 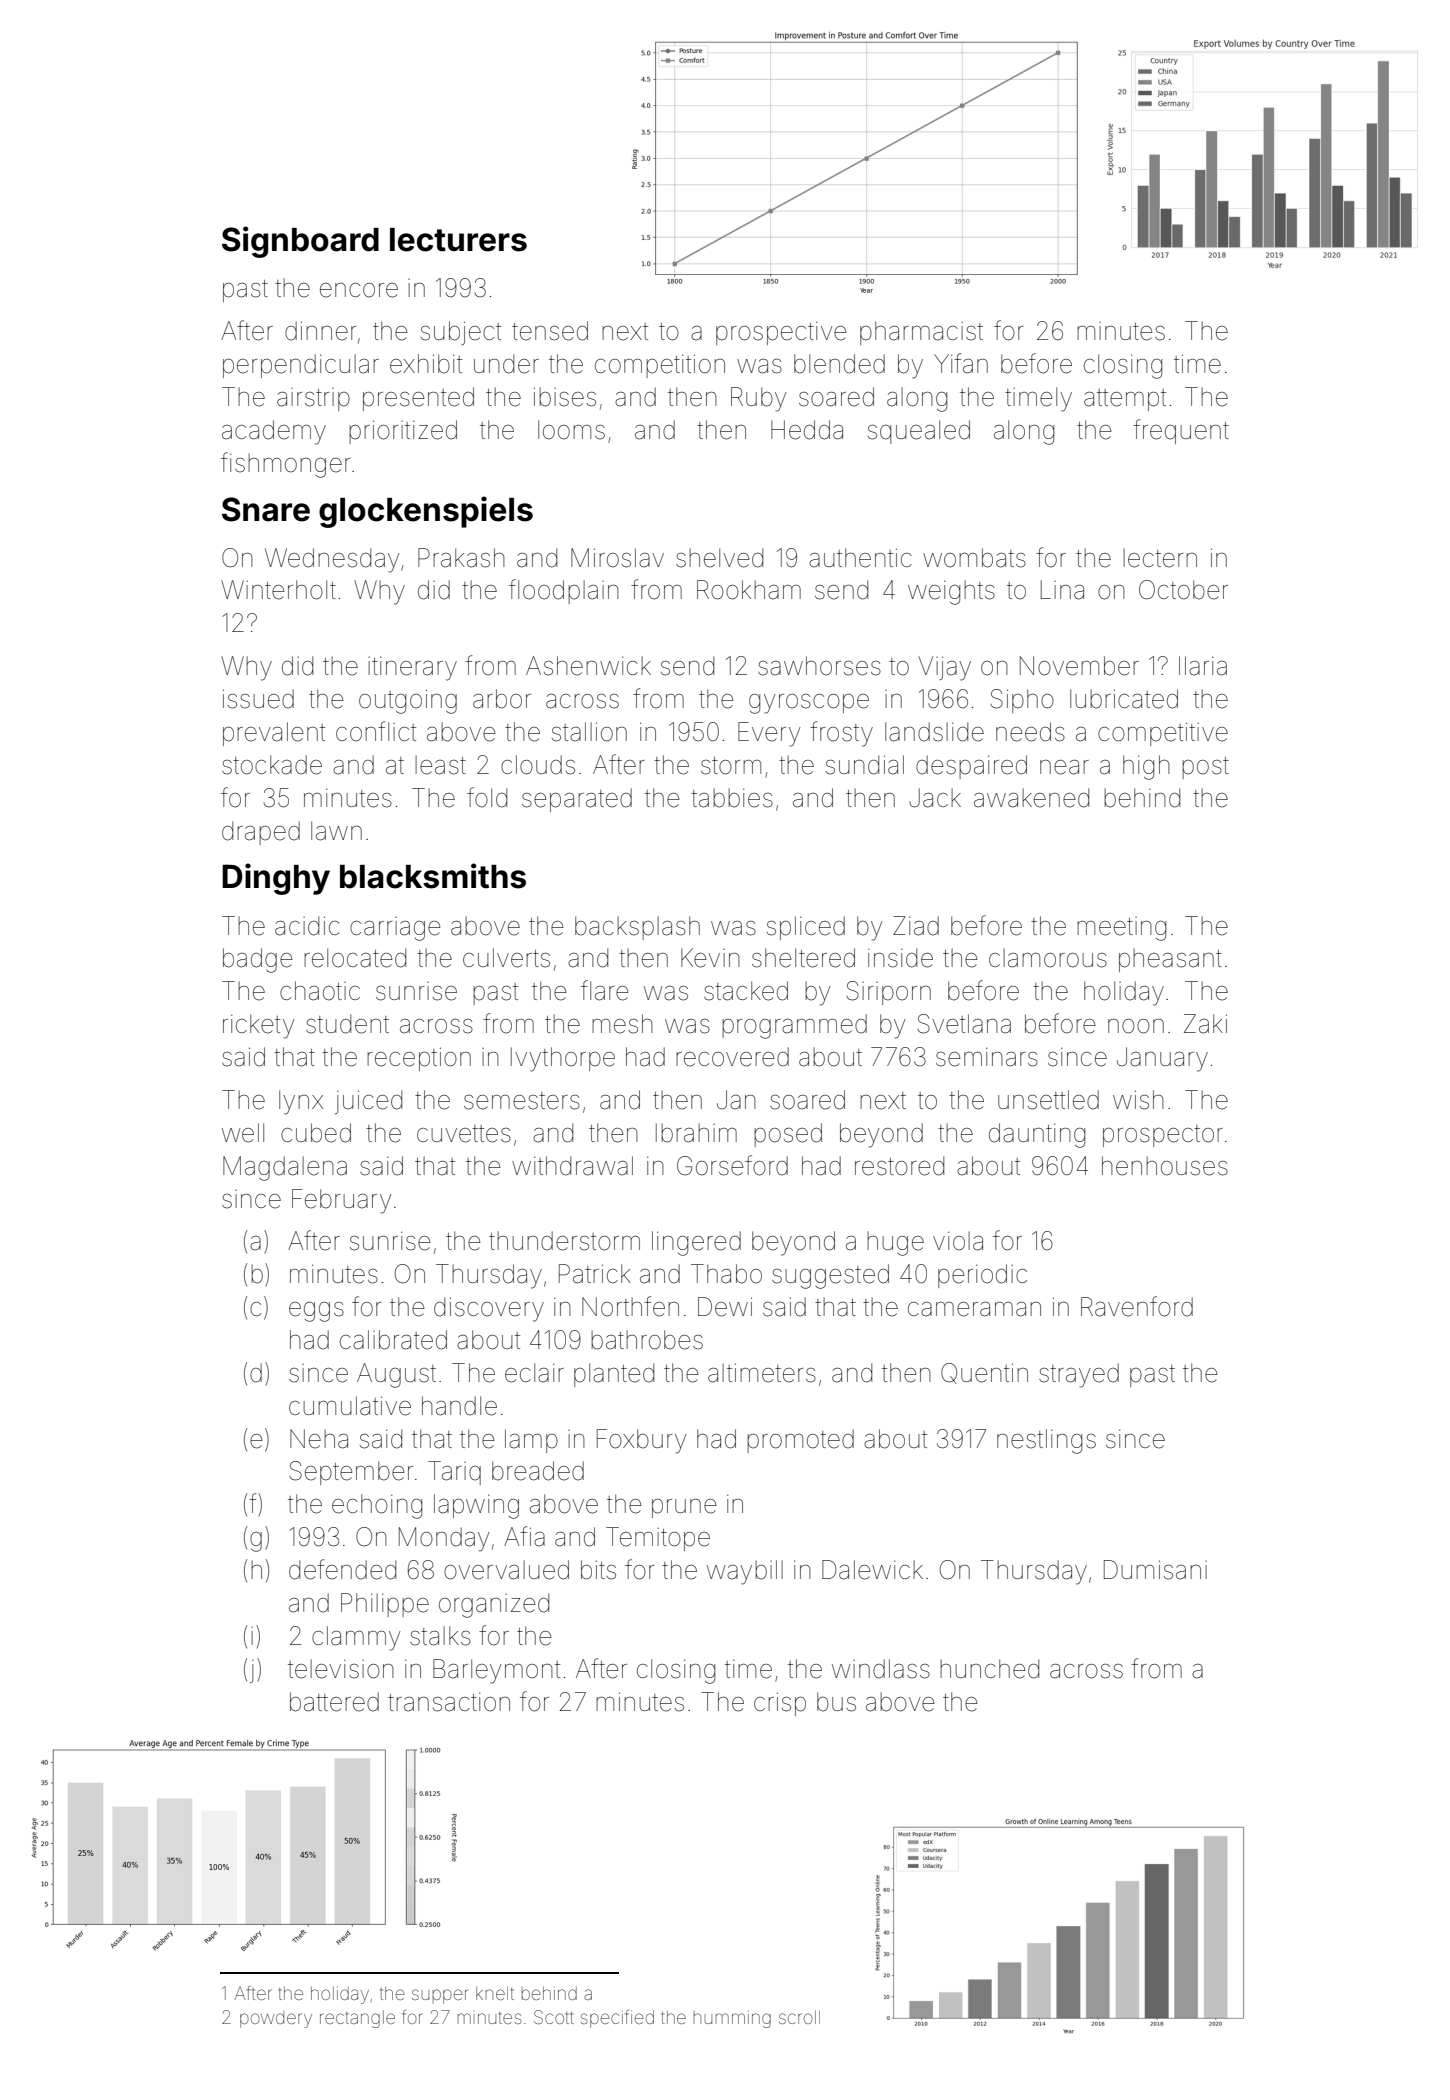 I want to click on suggested, so click(x=830, y=1276).
